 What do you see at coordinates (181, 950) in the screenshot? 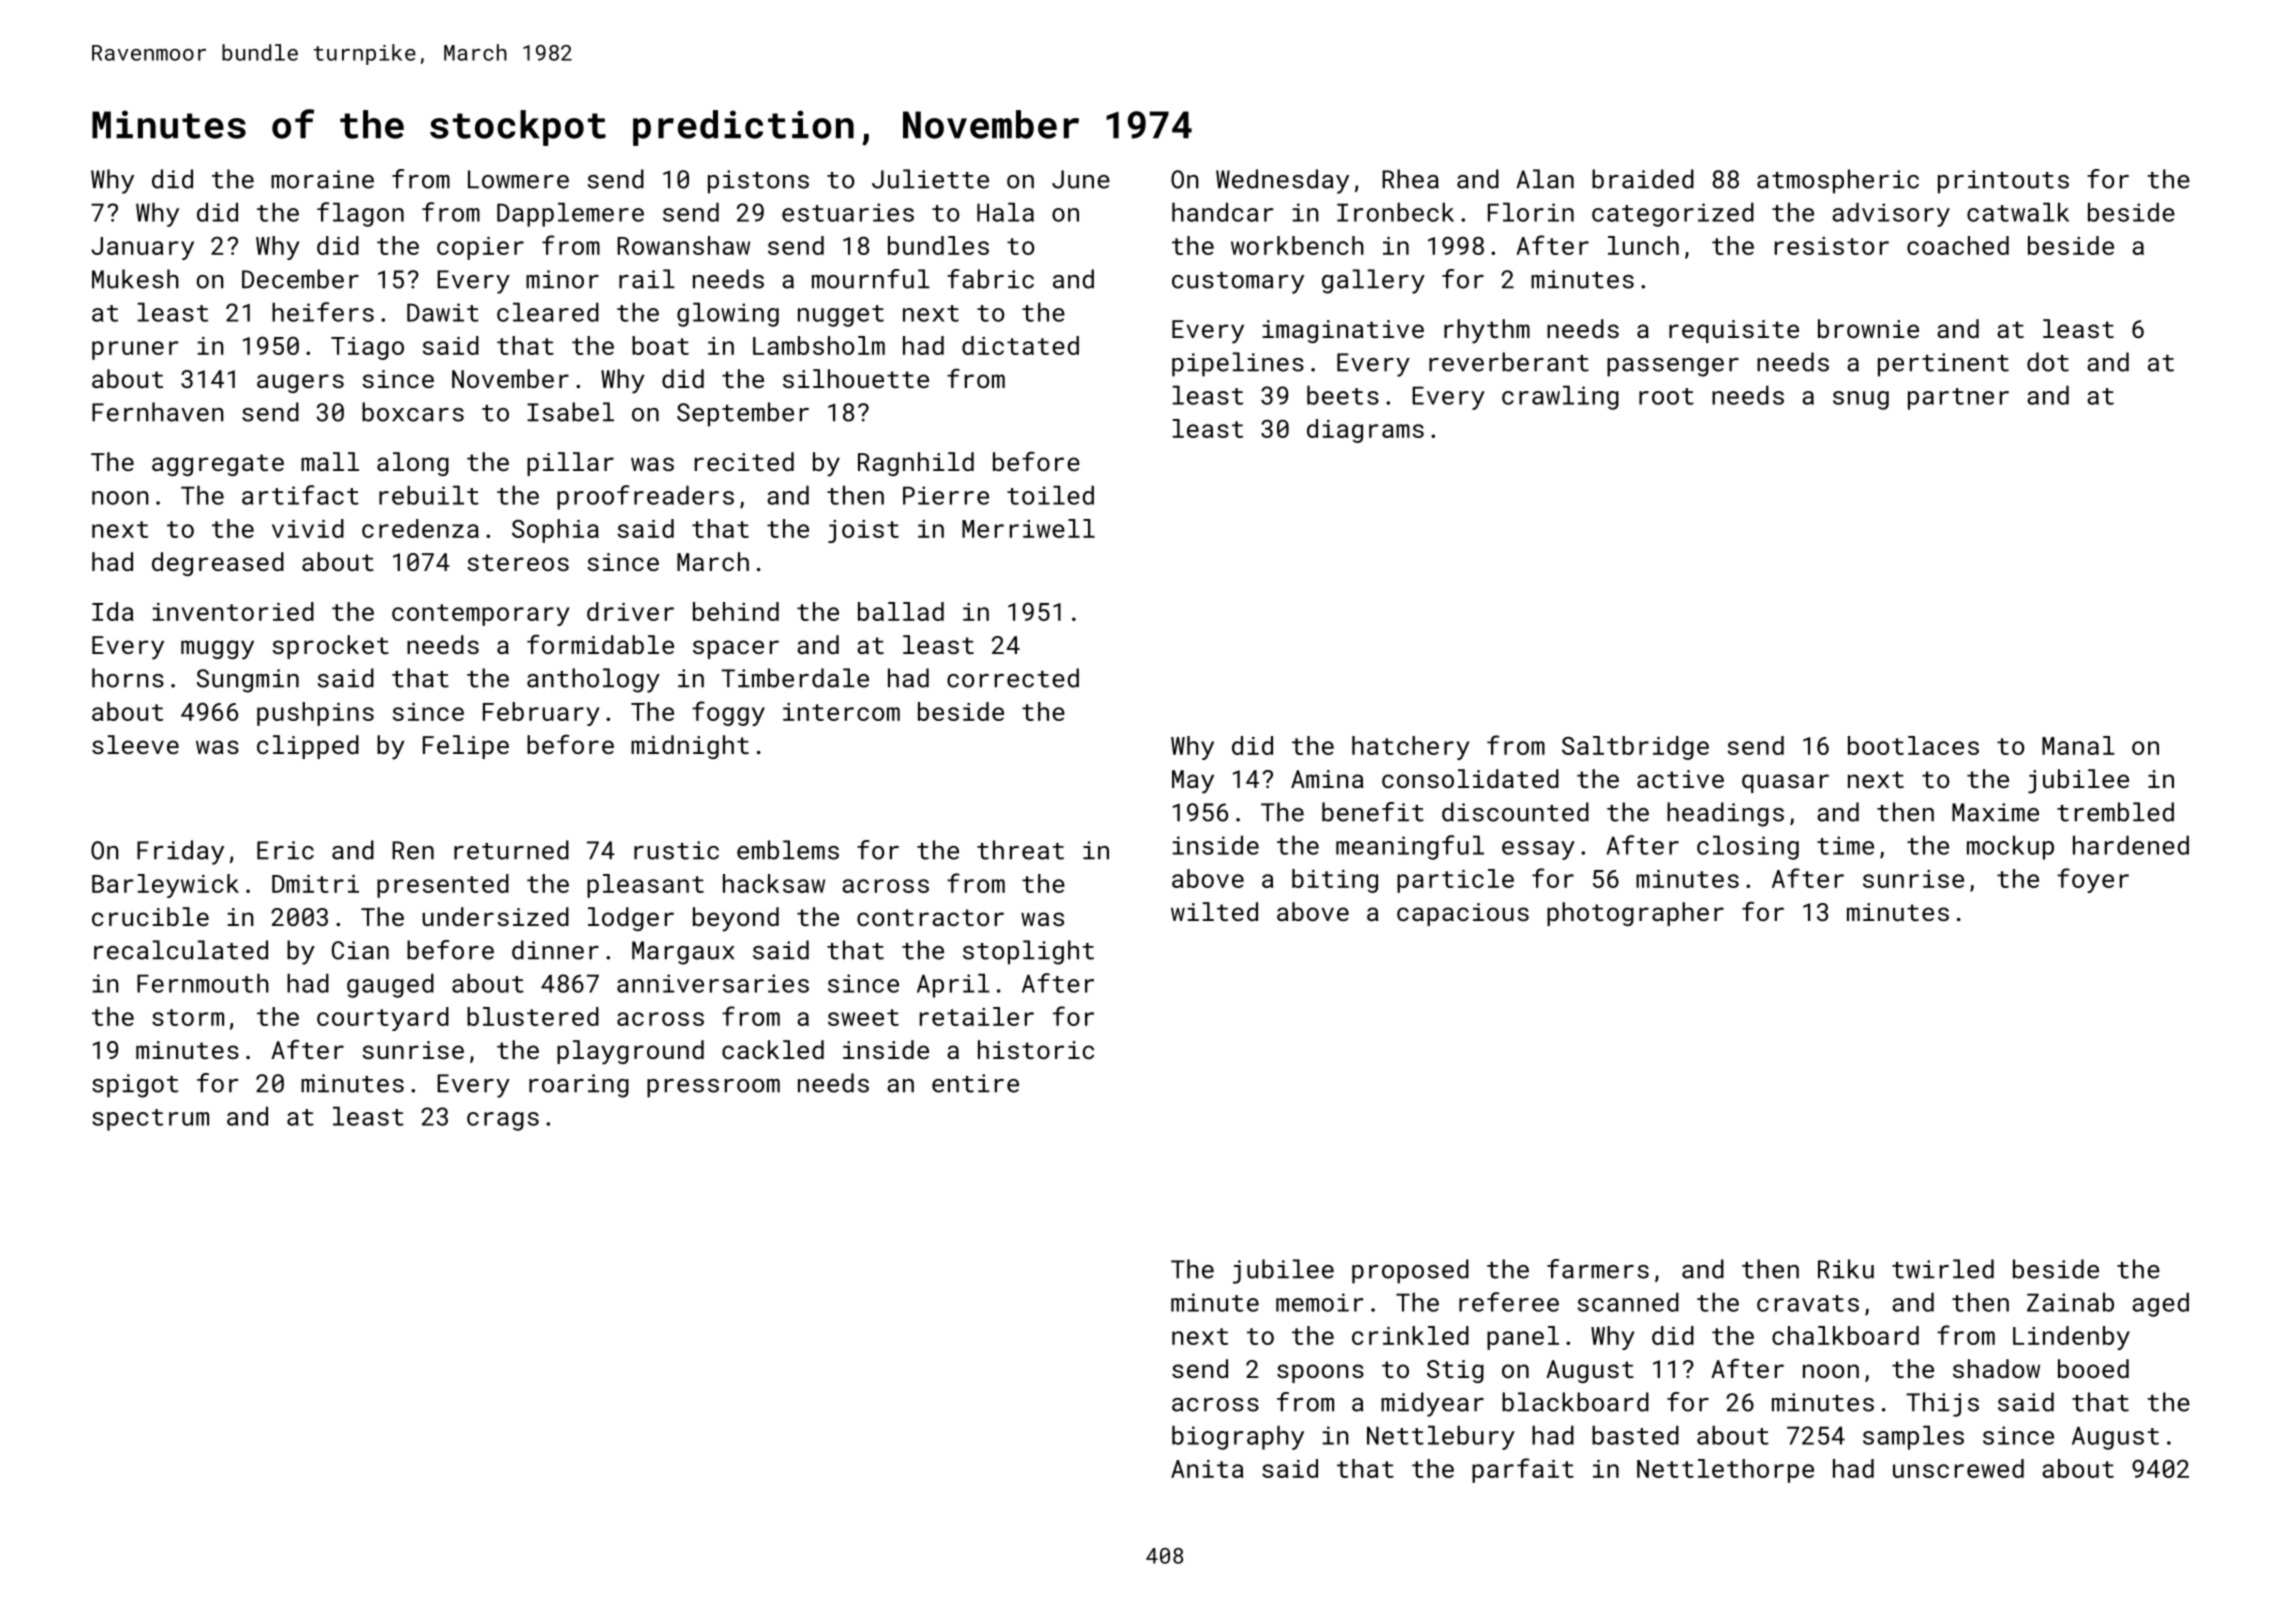
I see `recalculated` at bounding box center [181, 950].
